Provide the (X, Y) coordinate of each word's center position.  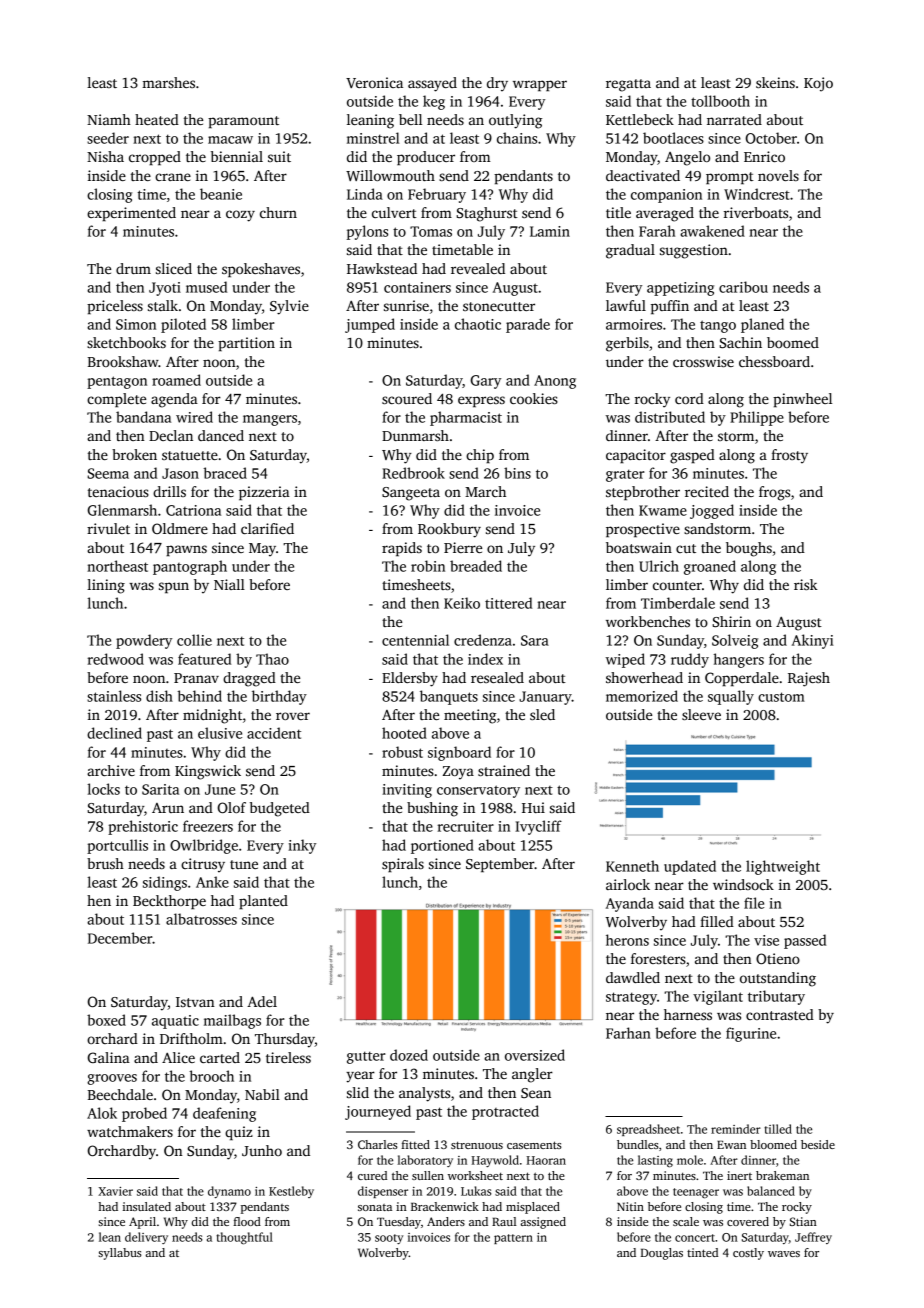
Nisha (105, 156)
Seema (108, 473)
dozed (409, 1055)
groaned (710, 567)
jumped (370, 325)
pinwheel (802, 400)
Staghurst (487, 214)
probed (144, 1114)
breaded (476, 566)
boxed (106, 1020)
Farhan (628, 1033)
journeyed (378, 1112)
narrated (734, 119)
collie (194, 640)
